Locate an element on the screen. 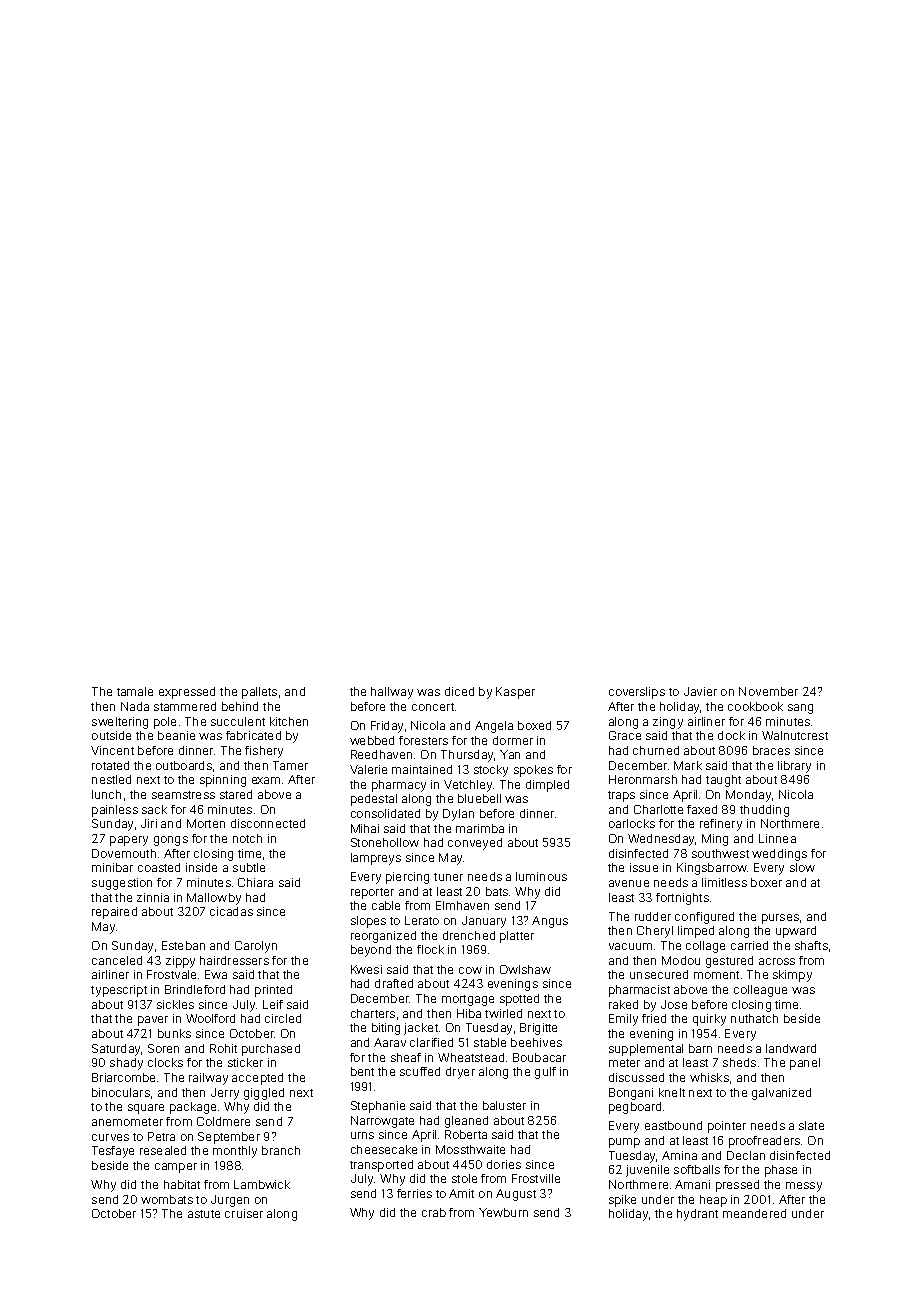 This screenshot has width=924, height=1308. bluebell is located at coordinates (479, 798).
